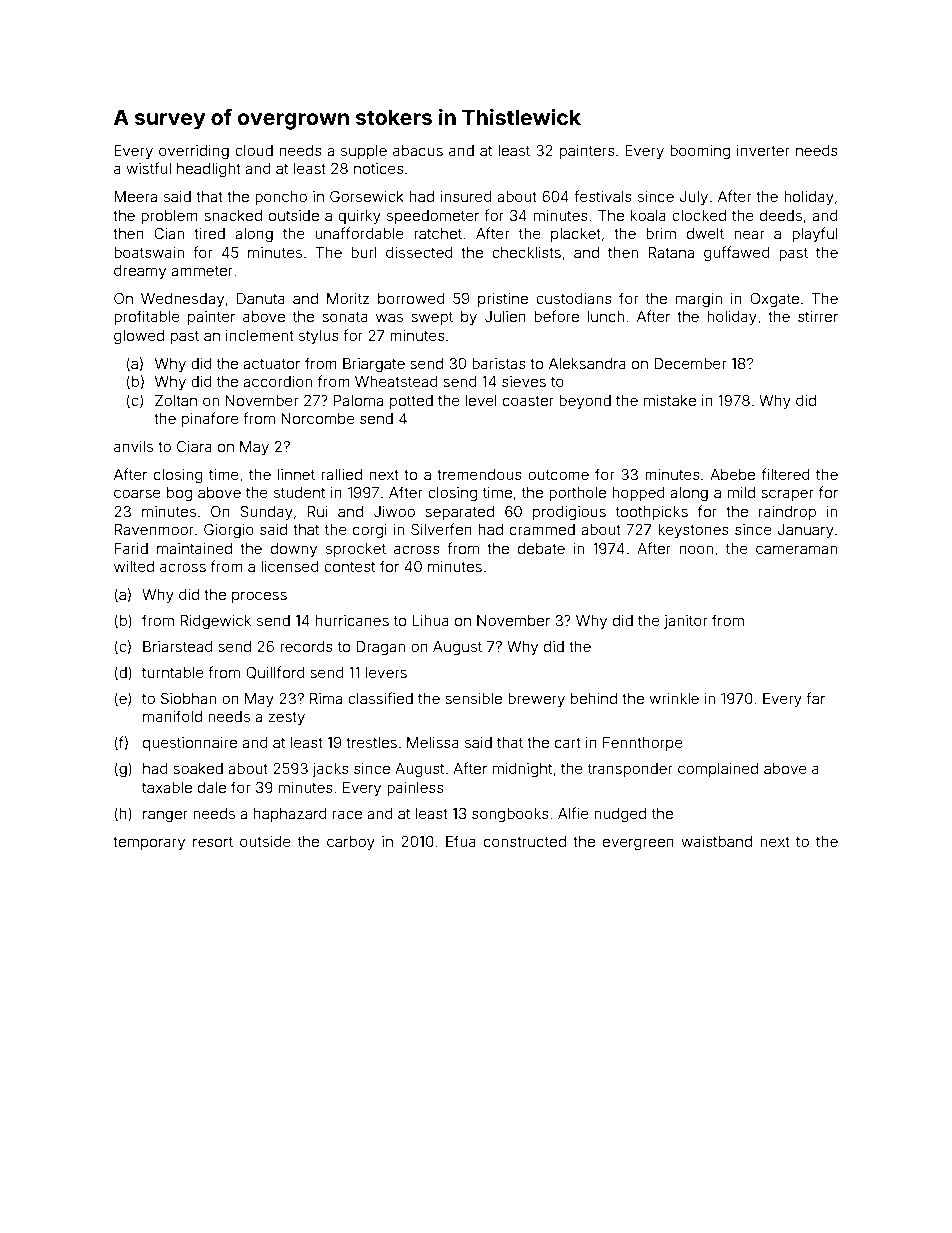 The width and height of the page is (952, 1233). Describe the element at coordinates (433, 217) in the page. I see `speedometer` at that location.
